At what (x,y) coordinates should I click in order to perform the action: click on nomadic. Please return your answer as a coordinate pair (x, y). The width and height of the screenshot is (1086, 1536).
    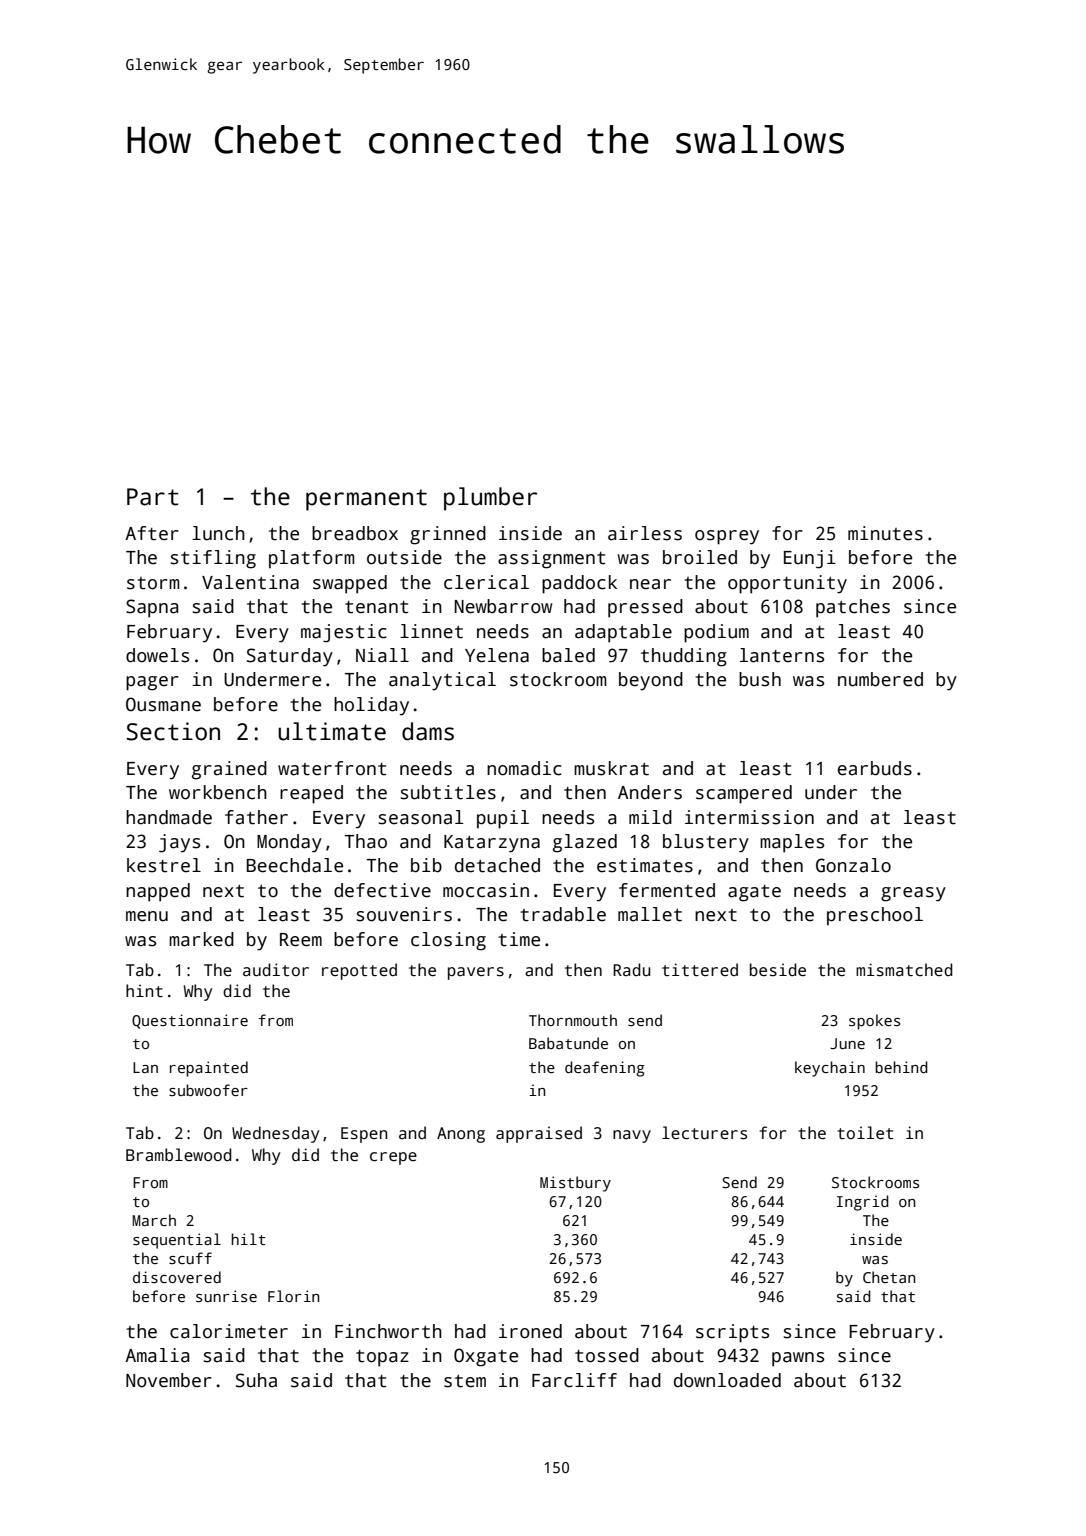
    Looking at the image, I should click on (524, 768).
